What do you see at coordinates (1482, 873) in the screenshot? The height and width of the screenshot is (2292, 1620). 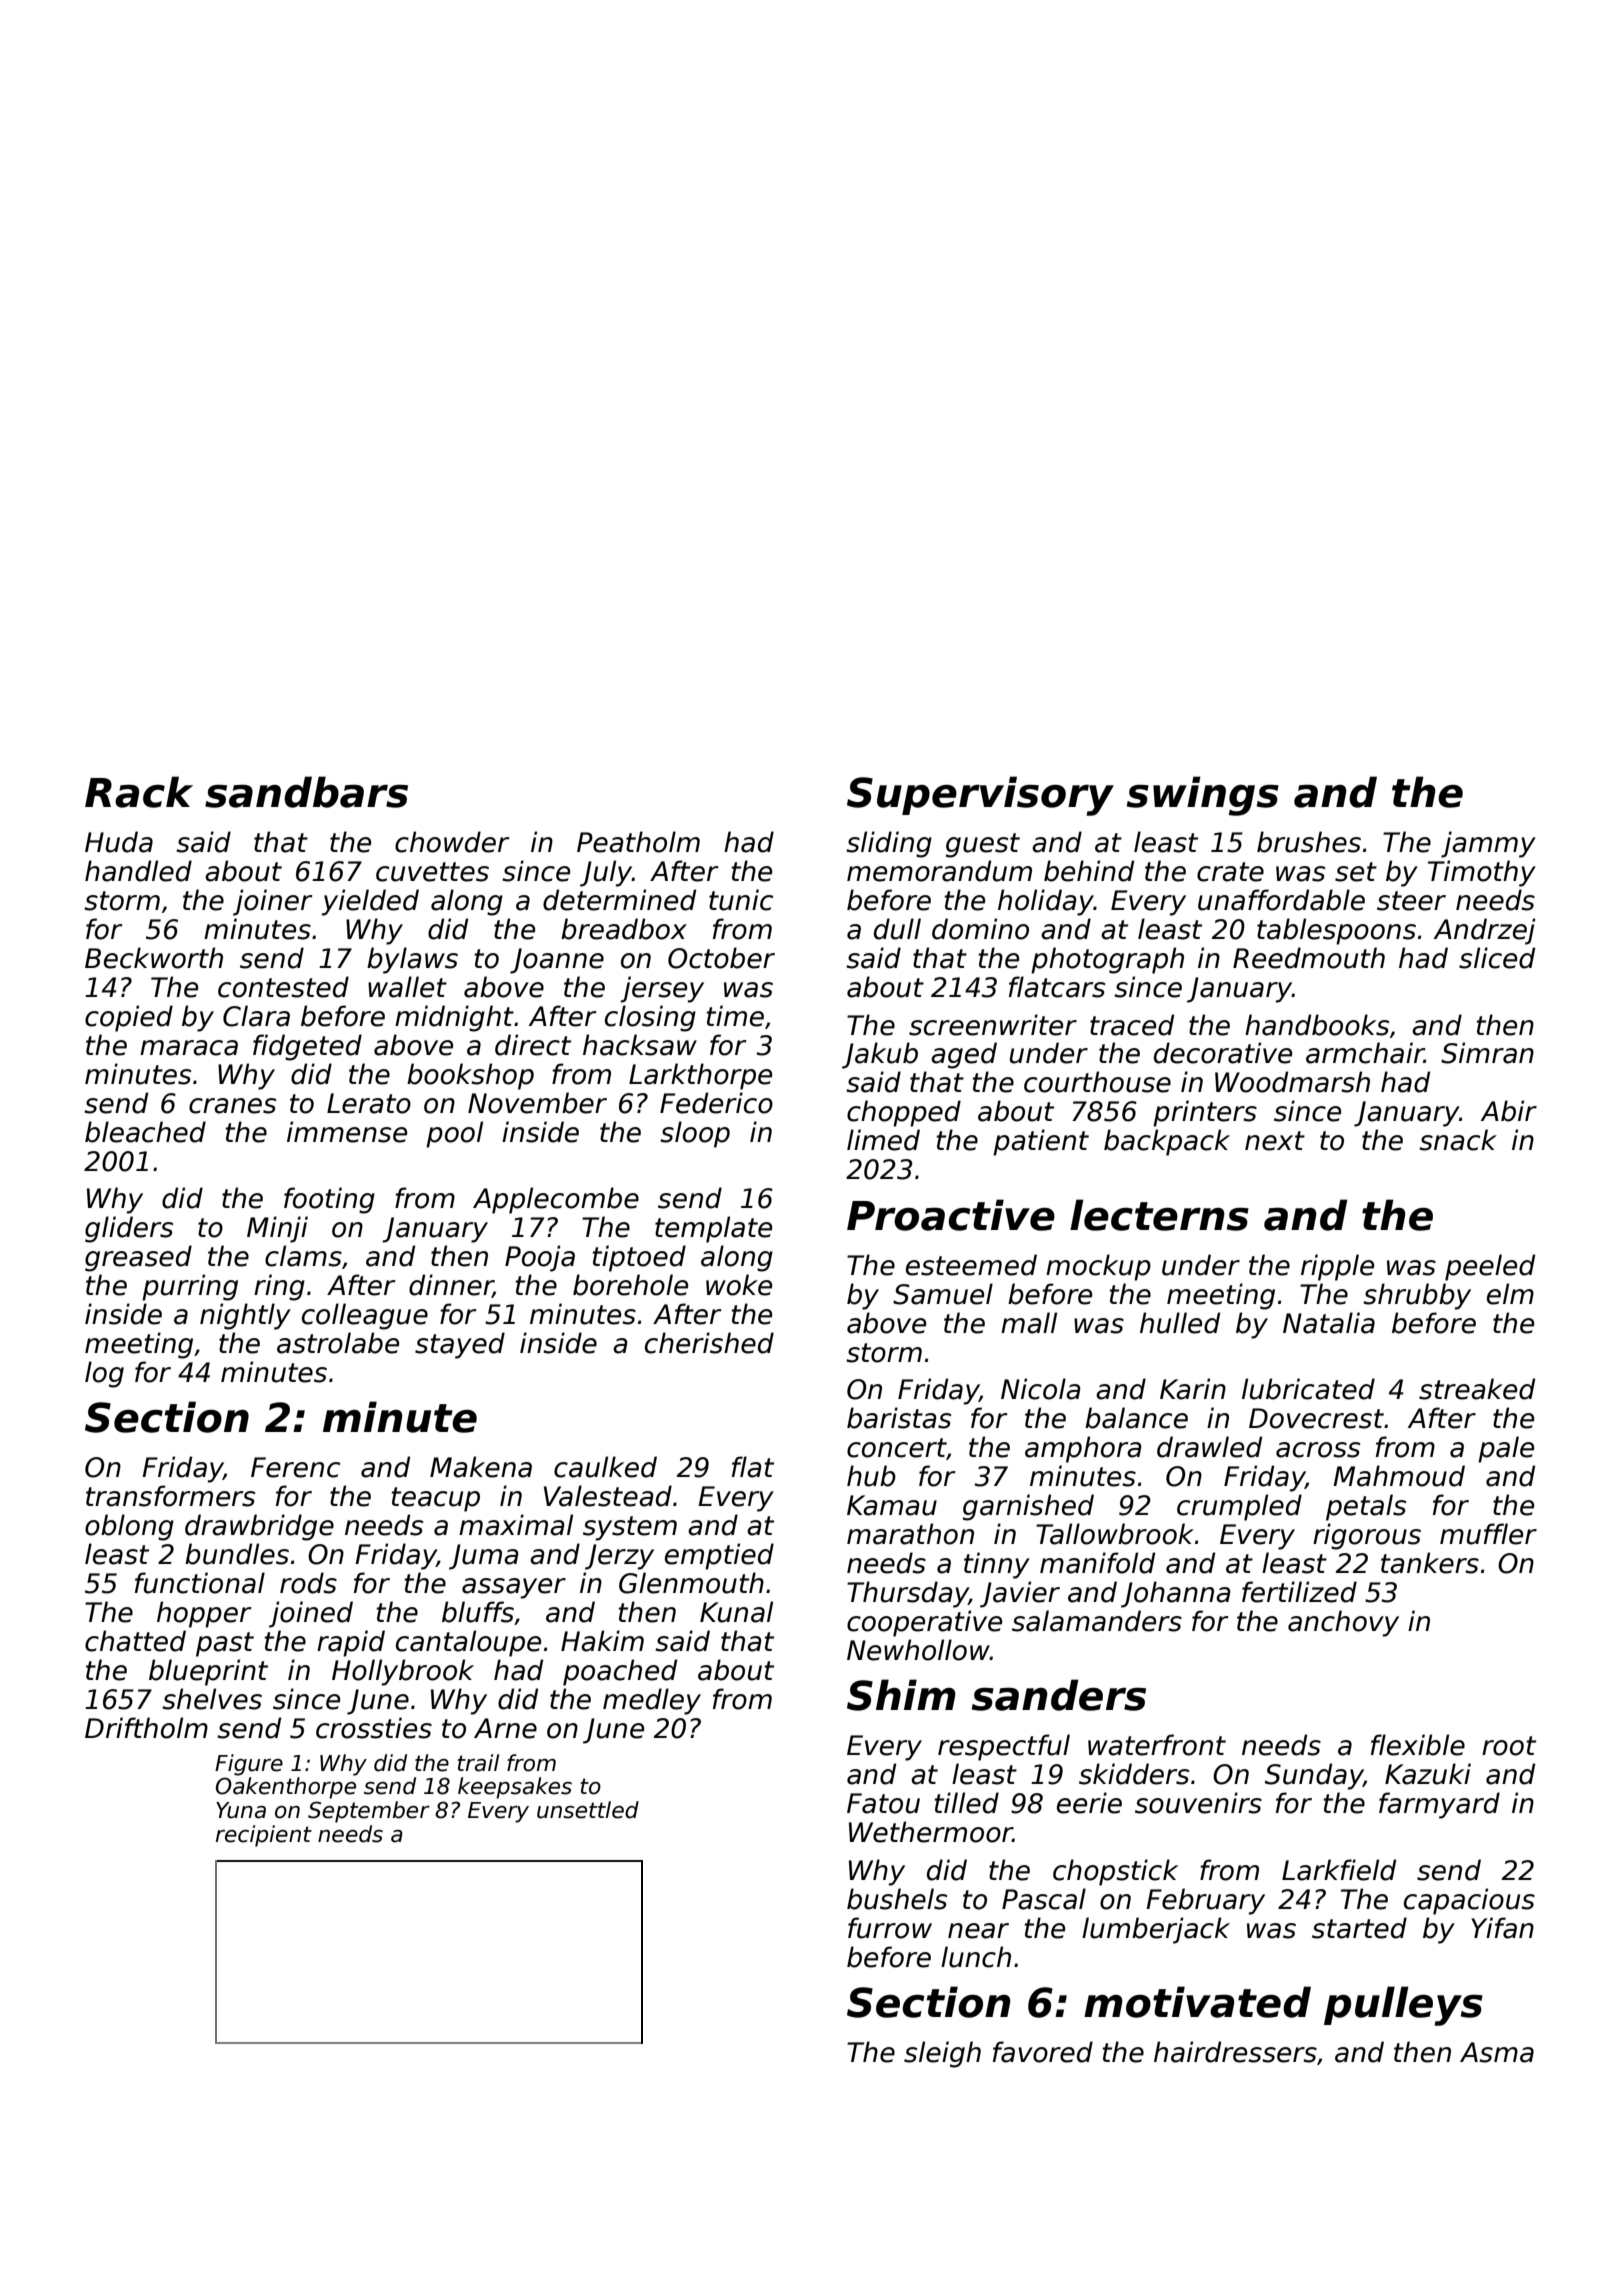 I see `Timothy` at bounding box center [1482, 873].
